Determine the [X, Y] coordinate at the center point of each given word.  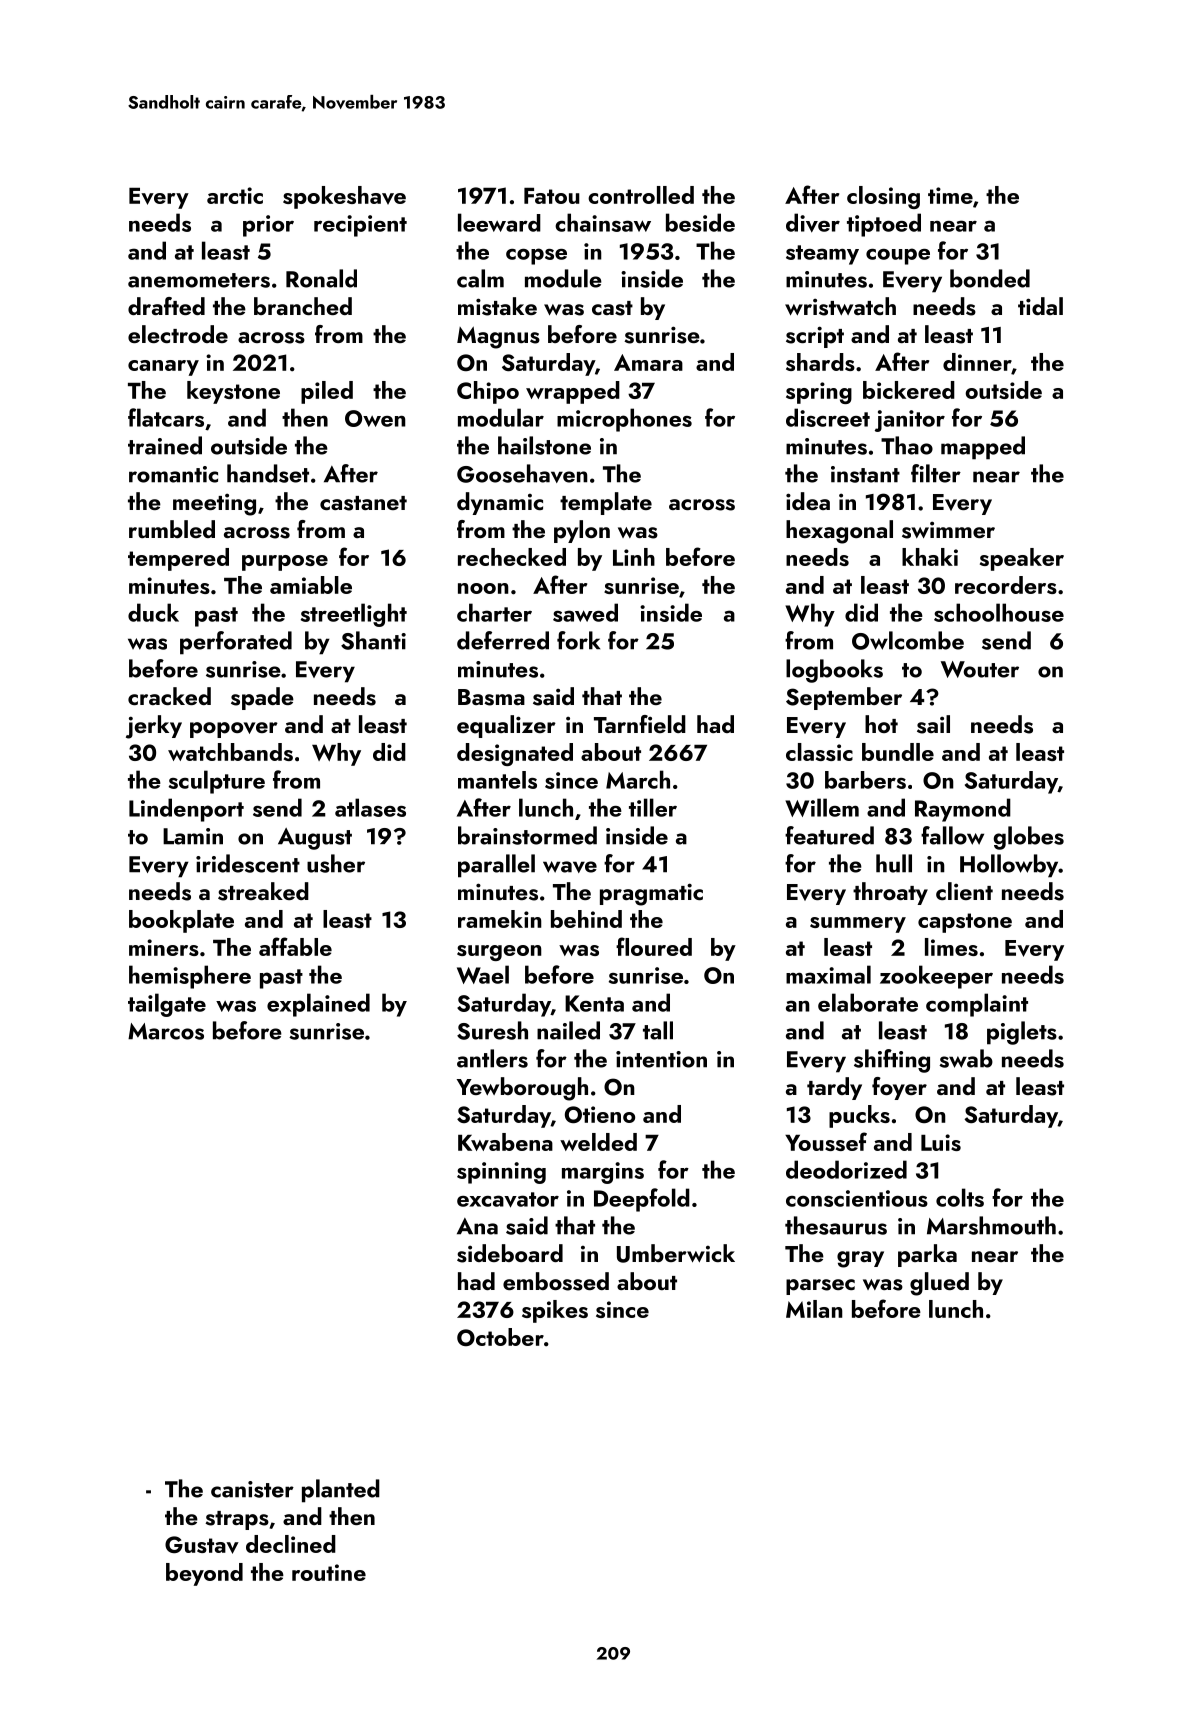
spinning [501, 1173]
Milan [814, 1309]
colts [960, 1197]
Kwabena [505, 1142]
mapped [983, 448]
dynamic [500, 503]
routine [329, 1572]
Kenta [594, 1003]
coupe [898, 256]
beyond [204, 1574]
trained [165, 445]
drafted [166, 306]
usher [336, 863]
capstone [965, 923]
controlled [641, 195]
